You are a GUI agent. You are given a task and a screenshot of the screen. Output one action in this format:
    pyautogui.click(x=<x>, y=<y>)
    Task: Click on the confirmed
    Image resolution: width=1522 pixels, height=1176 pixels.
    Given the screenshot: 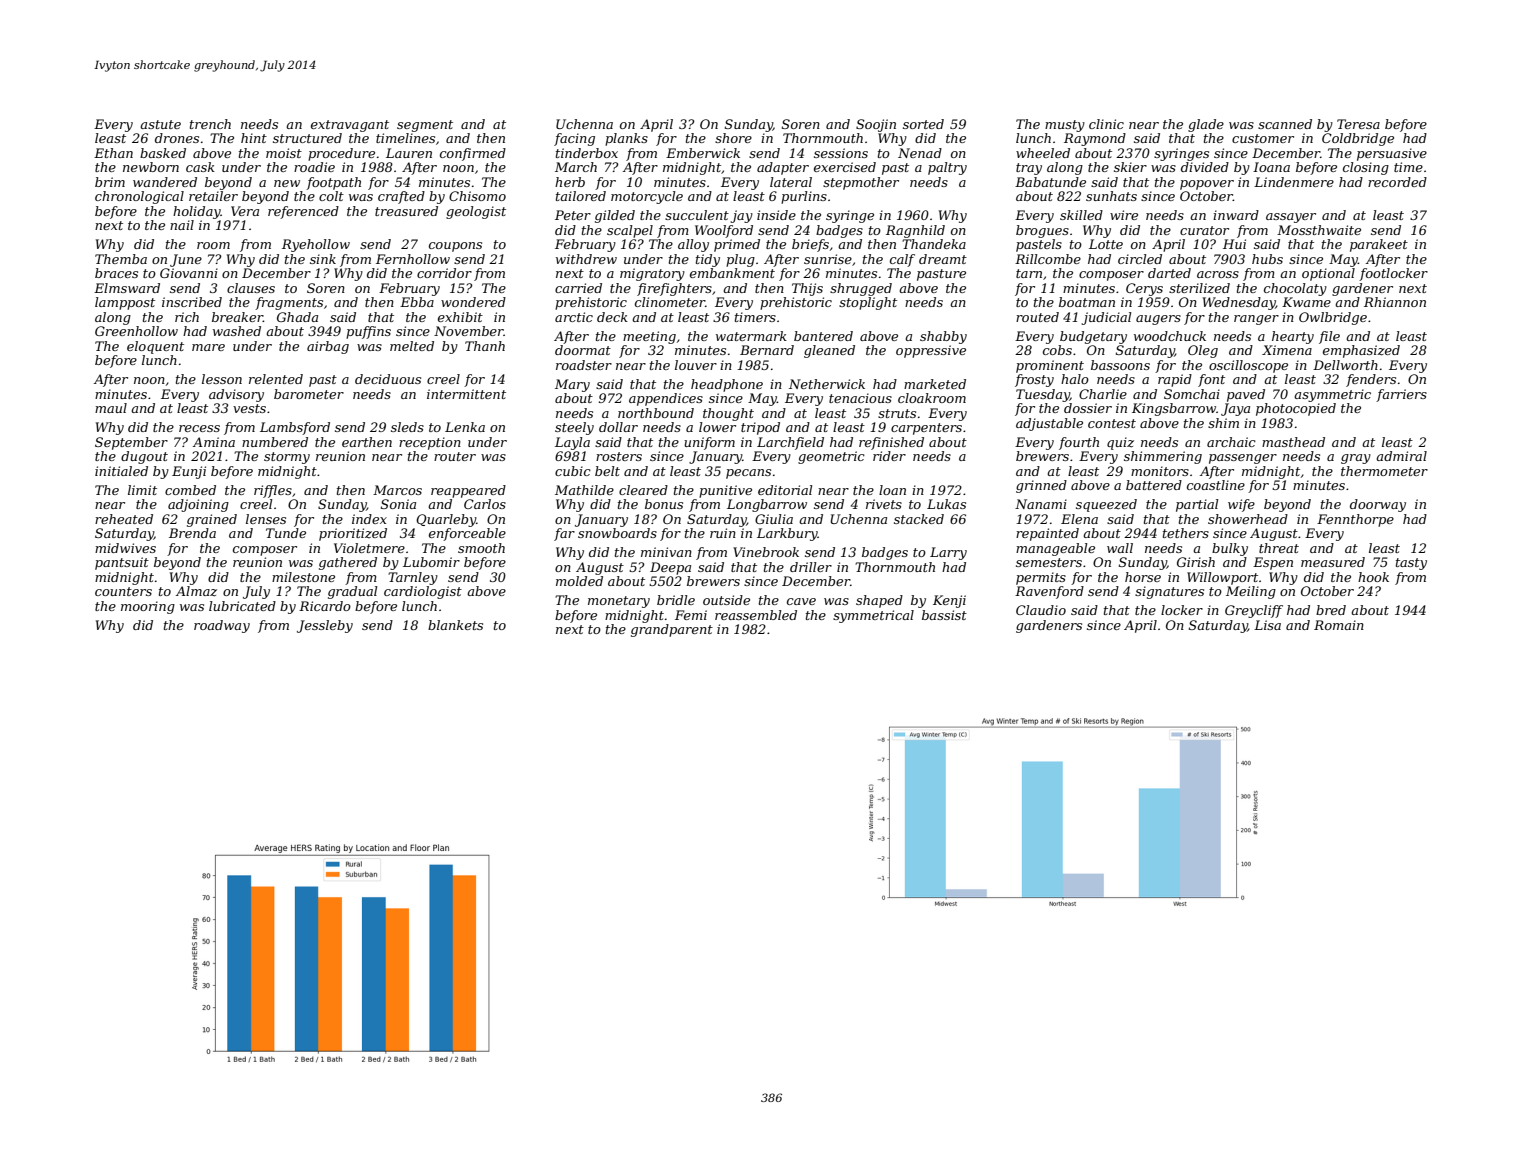 What is the action you would take?
    pyautogui.click(x=473, y=154)
